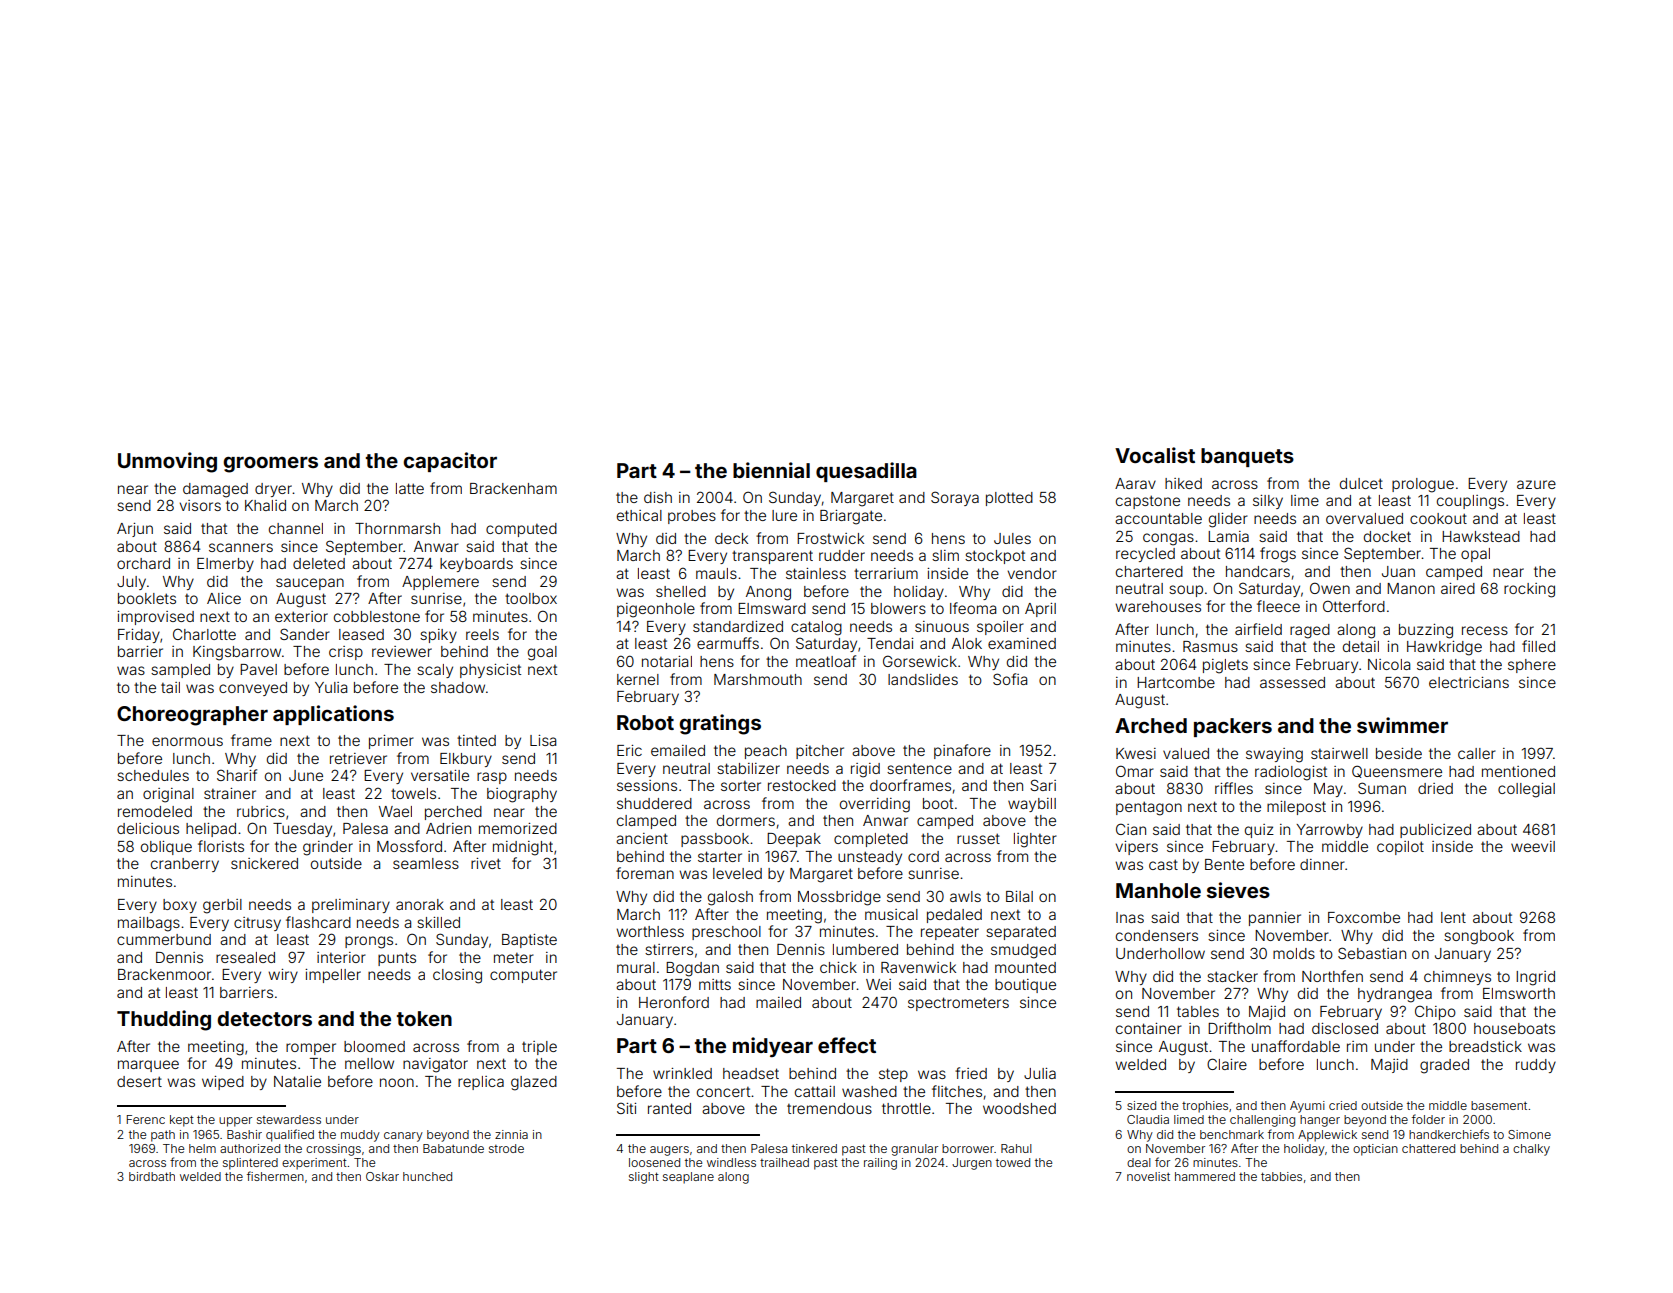  I want to click on Choreographer, so click(192, 716).
